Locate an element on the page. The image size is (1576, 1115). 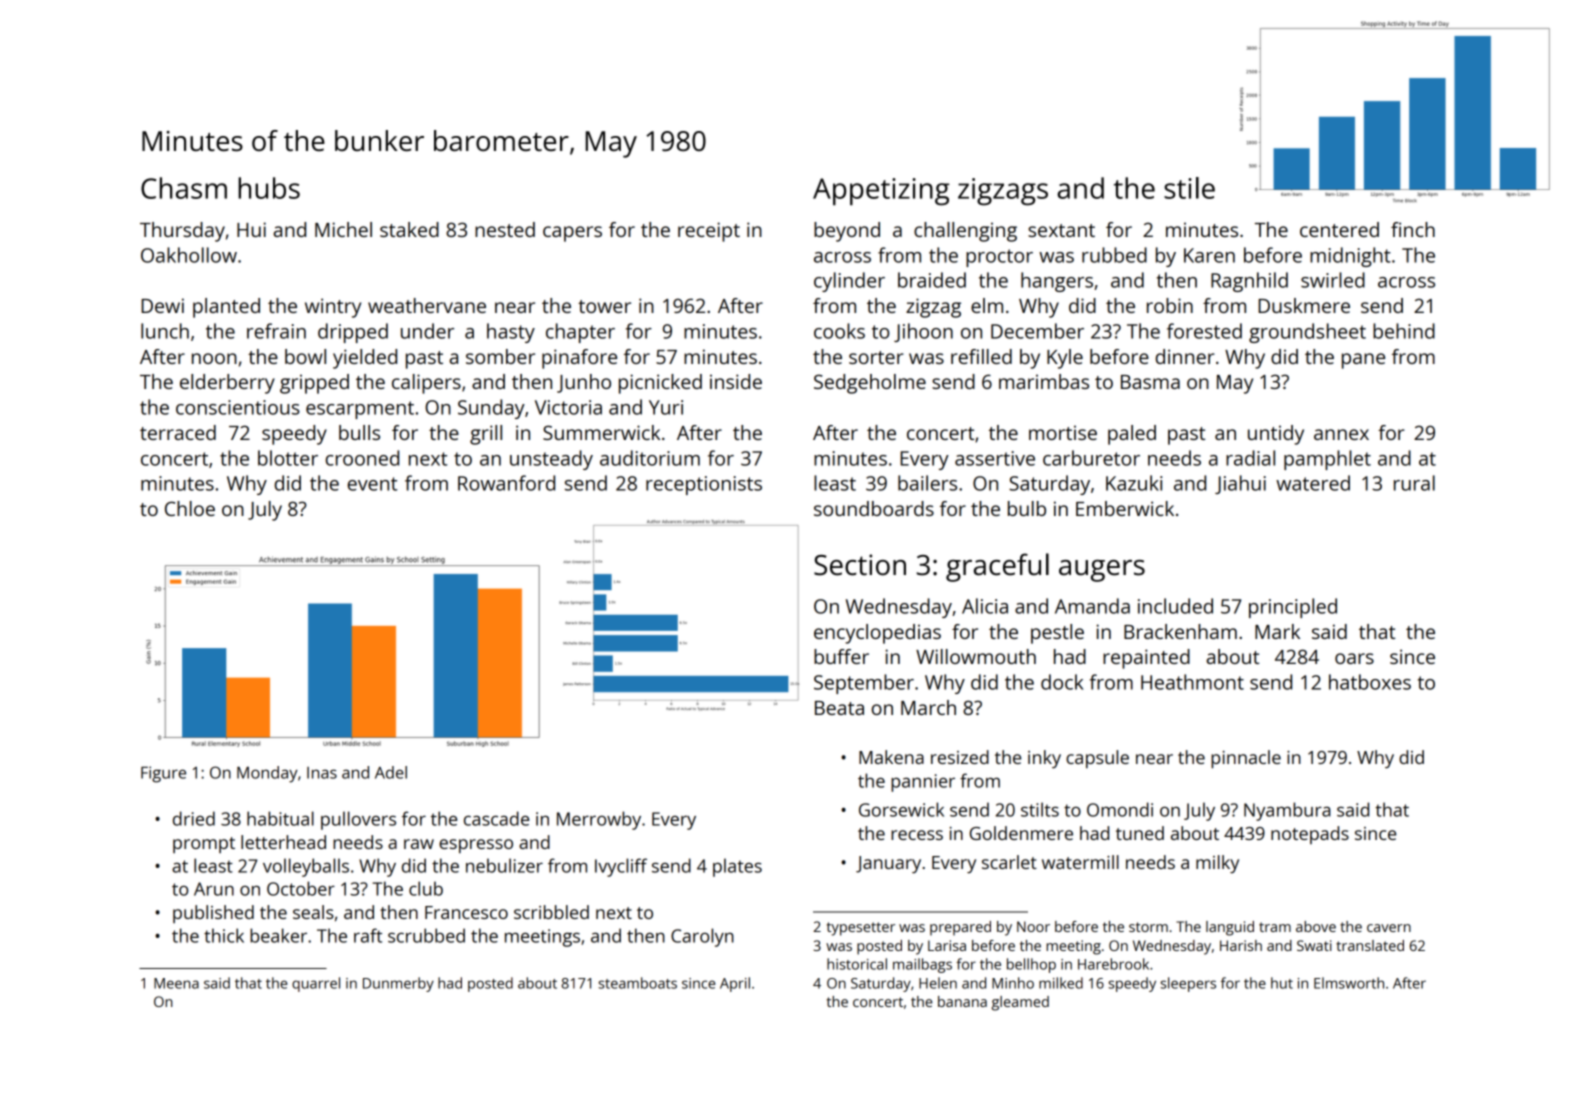
Appetizing is located at coordinates (881, 192).
